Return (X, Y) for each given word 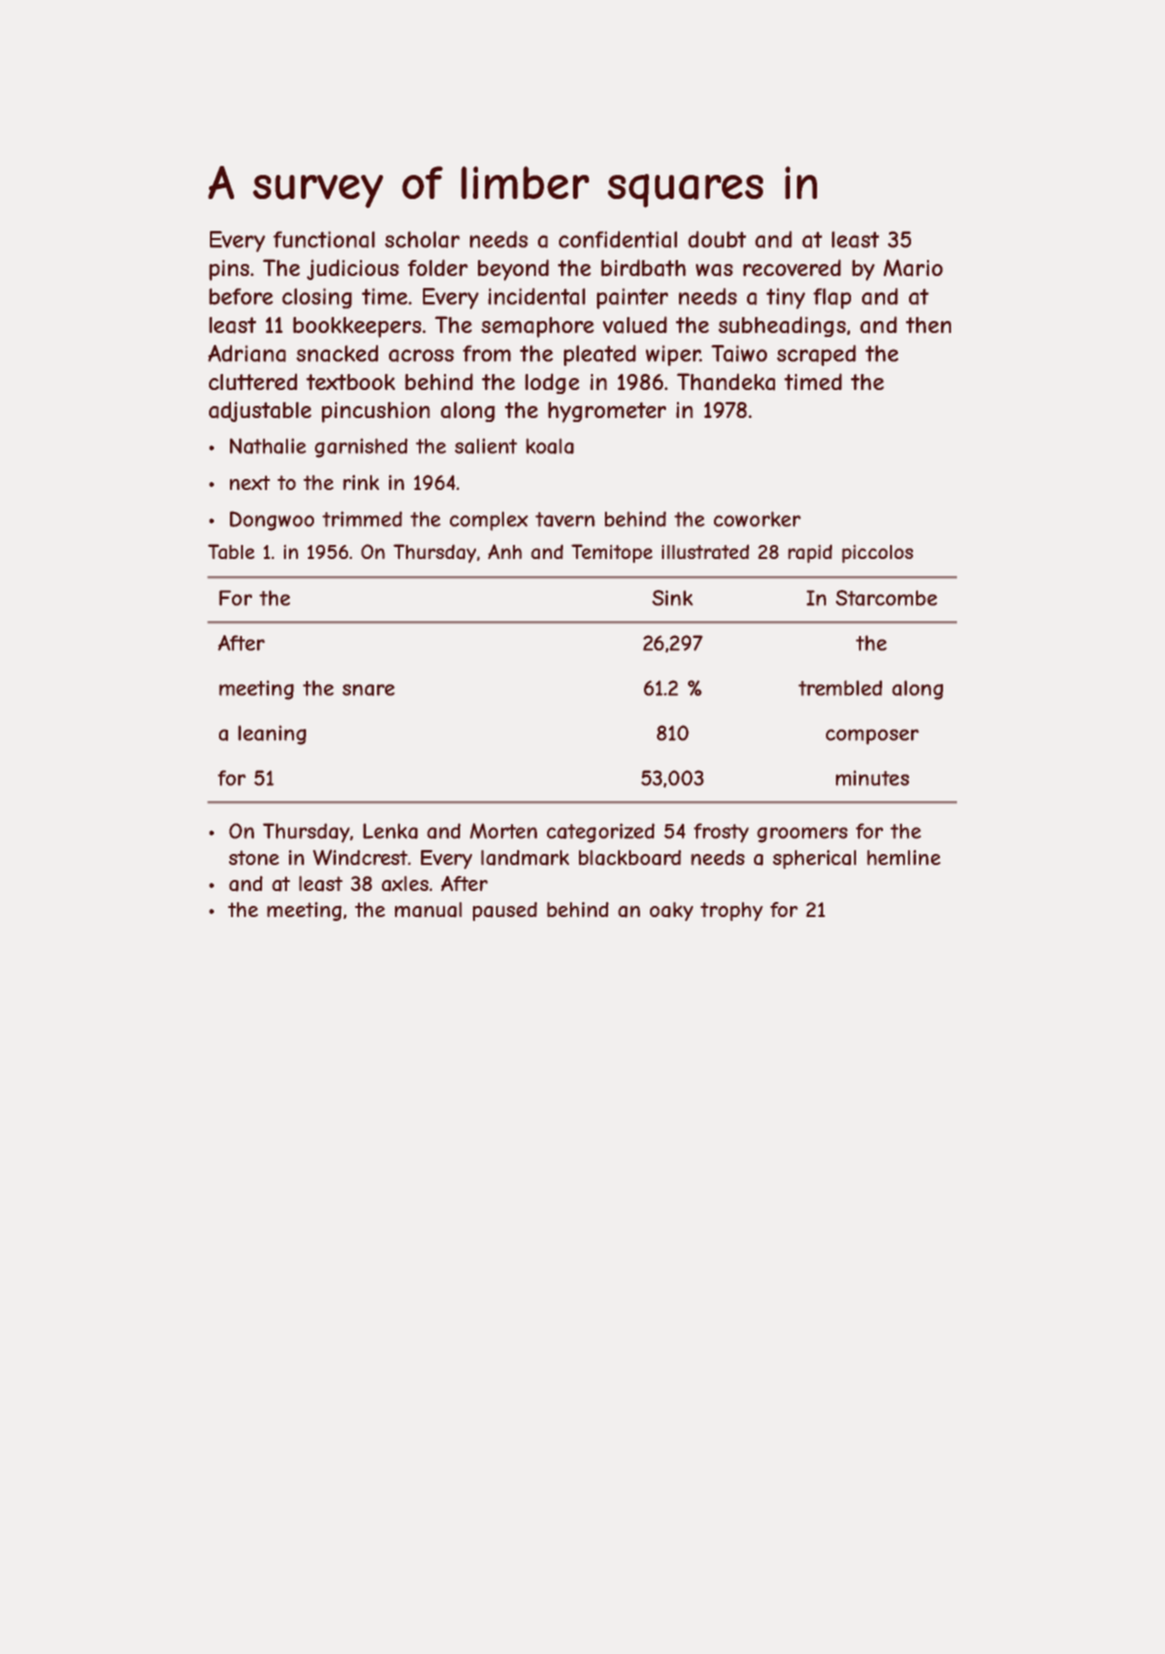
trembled (840, 688)
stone (254, 857)
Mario (913, 268)
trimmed (362, 519)
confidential (618, 239)
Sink (672, 598)
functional (324, 239)
